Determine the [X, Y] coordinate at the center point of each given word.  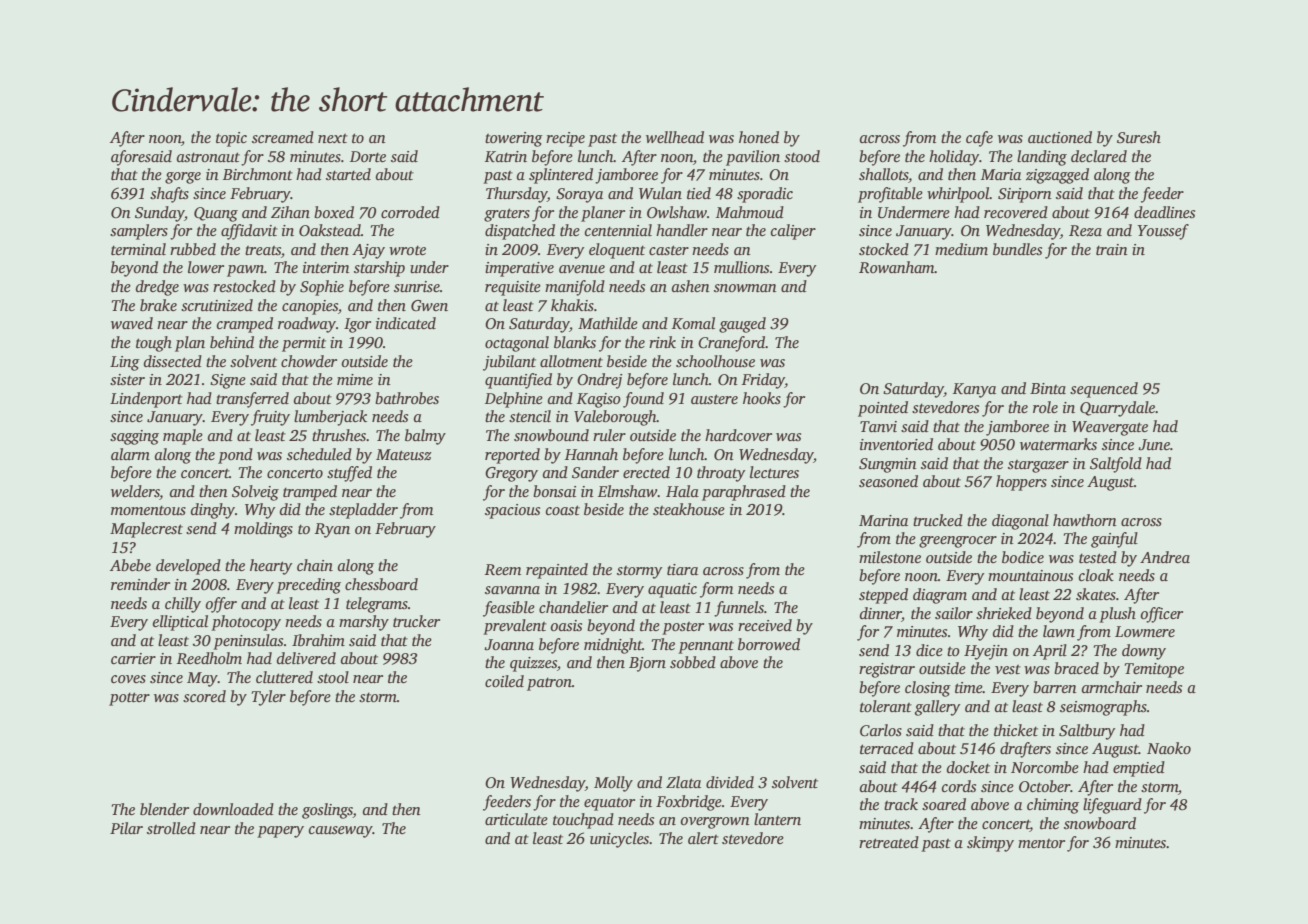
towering [514, 139]
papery [280, 832]
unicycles [619, 840]
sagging [134, 437]
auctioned [1060, 137]
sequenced [1104, 390]
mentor [1041, 843]
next [333, 138]
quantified [518, 381]
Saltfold [1116, 465]
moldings [263, 530]
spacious [512, 511]
